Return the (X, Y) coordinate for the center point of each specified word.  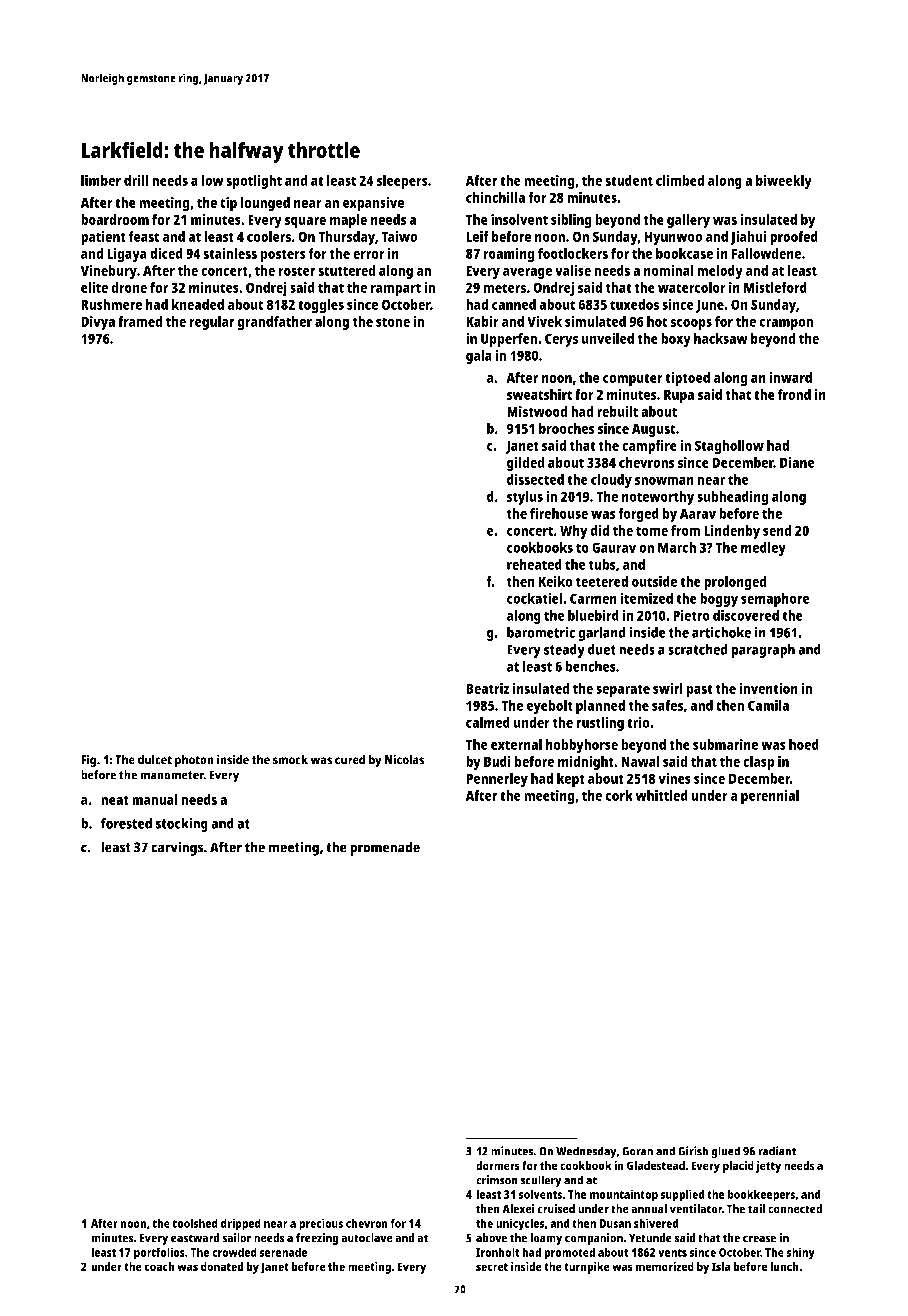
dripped (241, 1224)
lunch (784, 1266)
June (709, 306)
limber (101, 180)
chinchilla (495, 197)
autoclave (367, 1238)
